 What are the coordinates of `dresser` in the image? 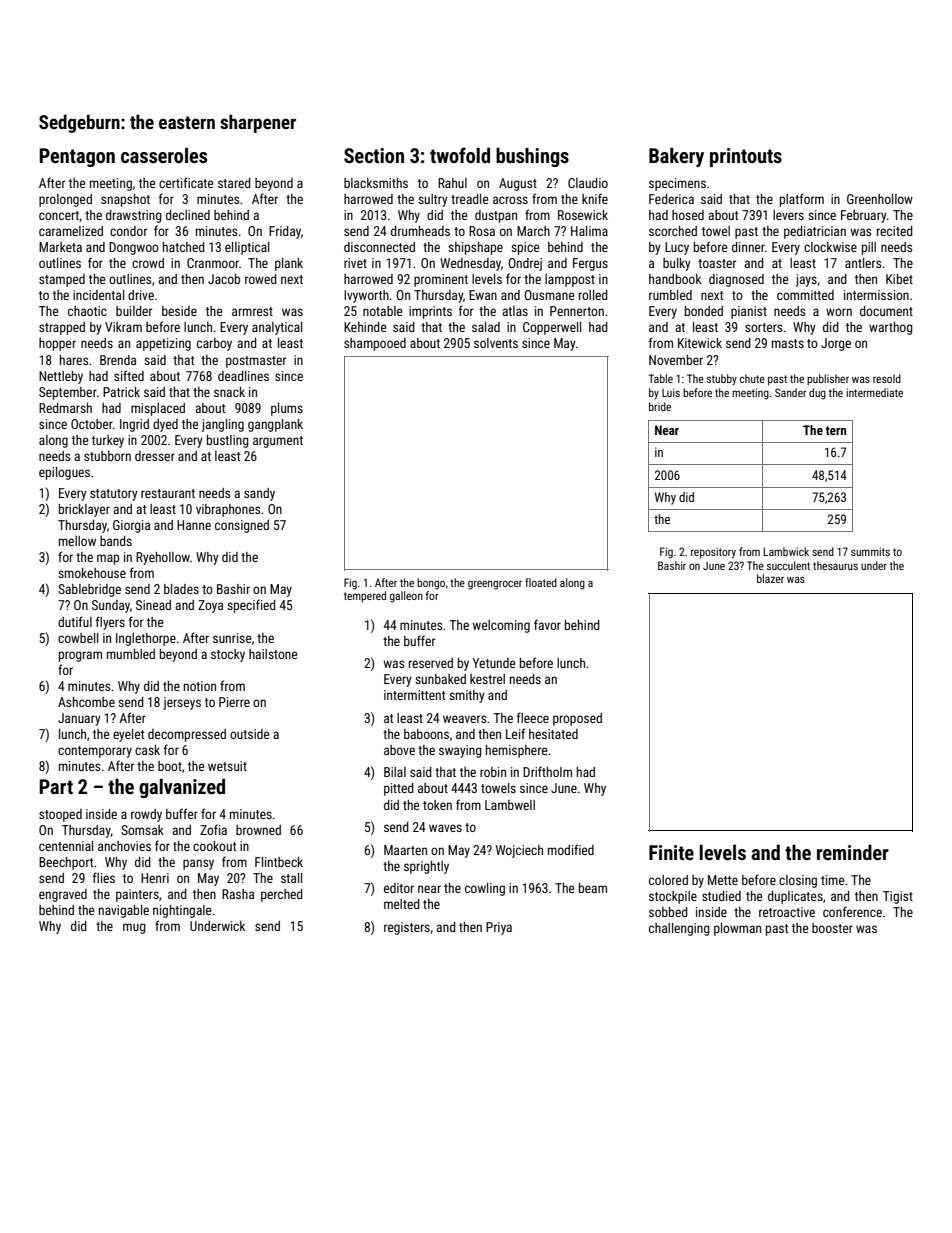 It's located at (155, 456).
